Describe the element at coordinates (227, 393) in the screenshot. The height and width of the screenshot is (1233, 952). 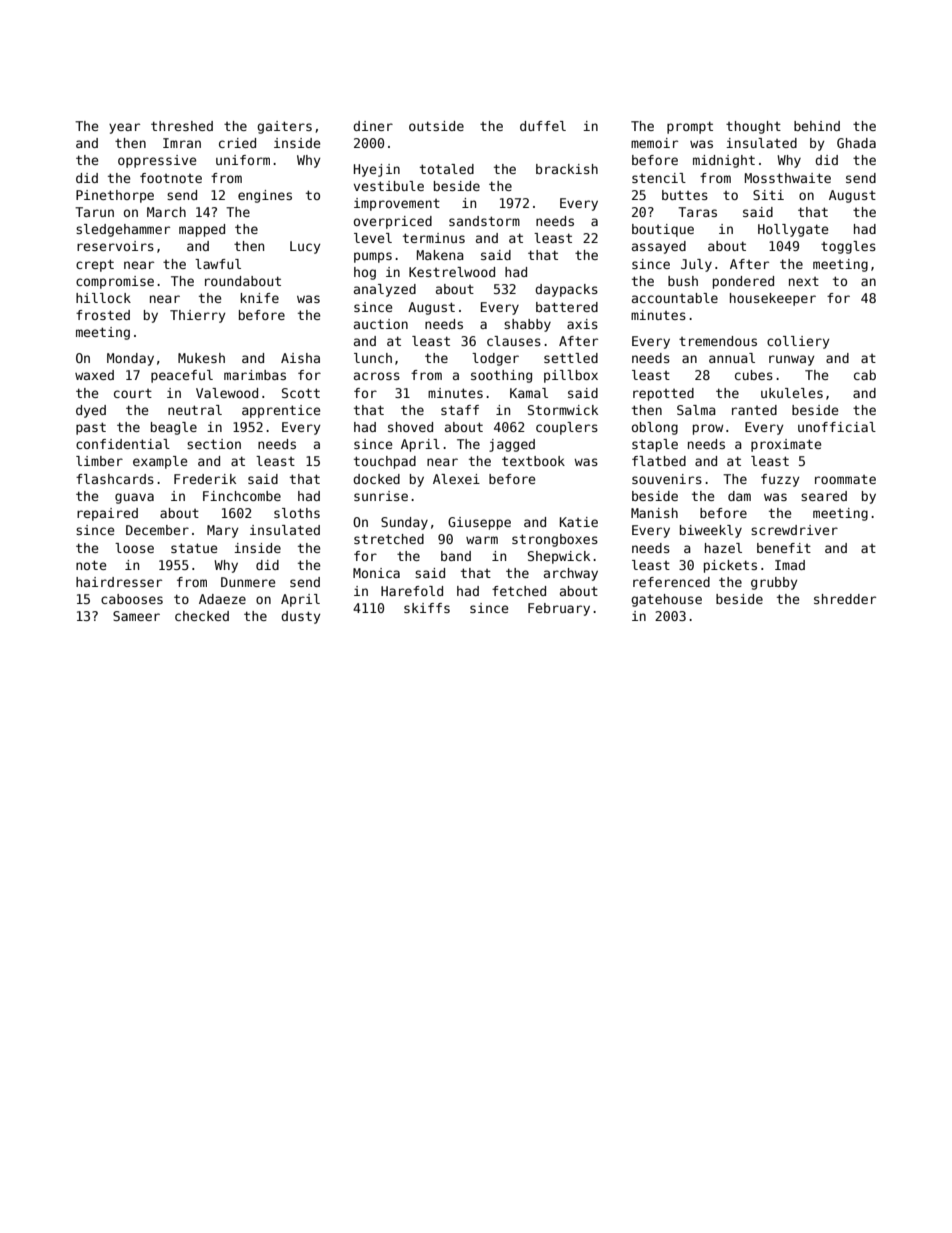
I see `Valewood` at that location.
